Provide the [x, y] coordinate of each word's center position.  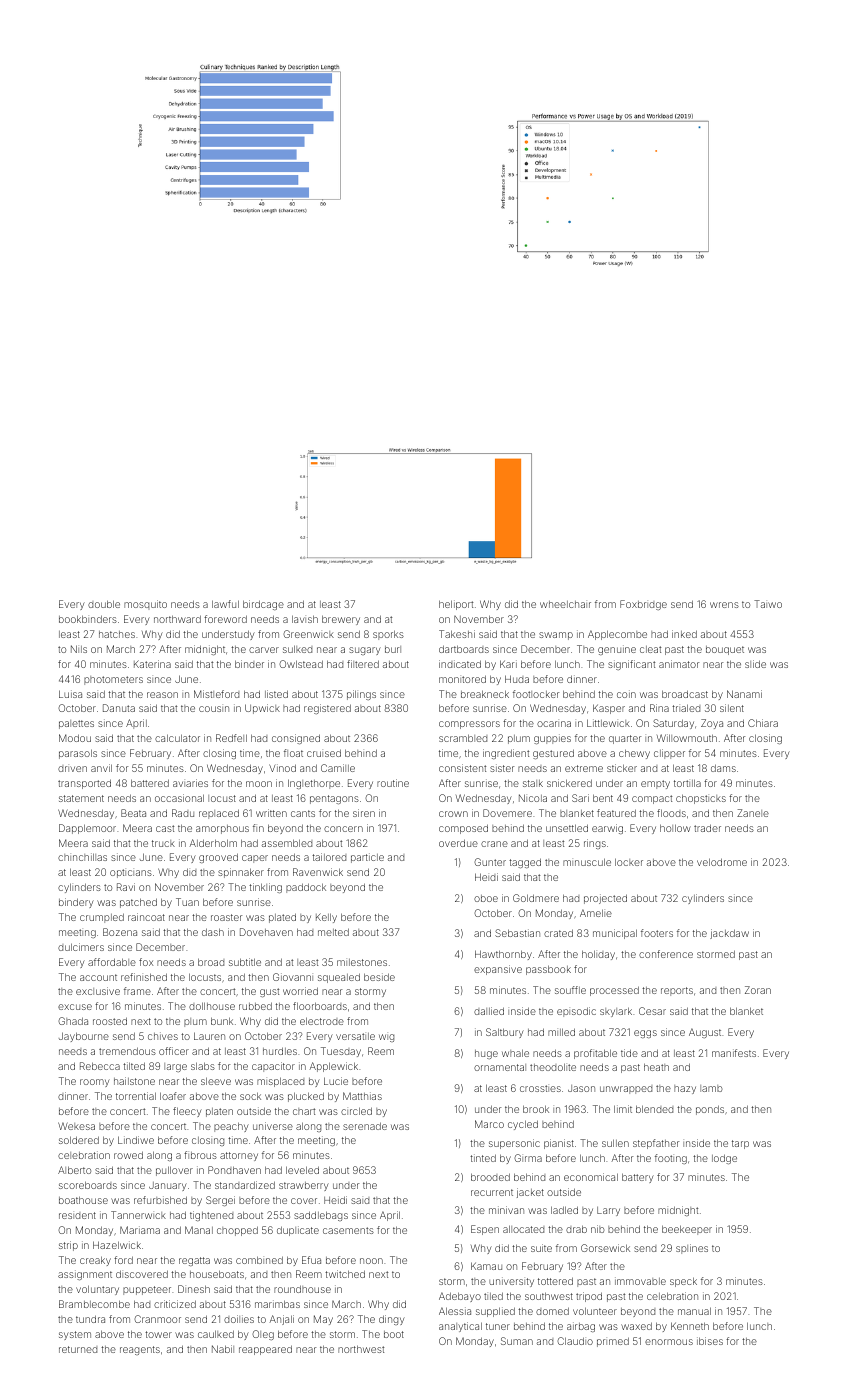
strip [68, 1246]
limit [623, 1109]
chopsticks [701, 799]
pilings [361, 695]
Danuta [119, 708]
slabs [203, 1066]
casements [348, 1230]
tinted [483, 1158]
